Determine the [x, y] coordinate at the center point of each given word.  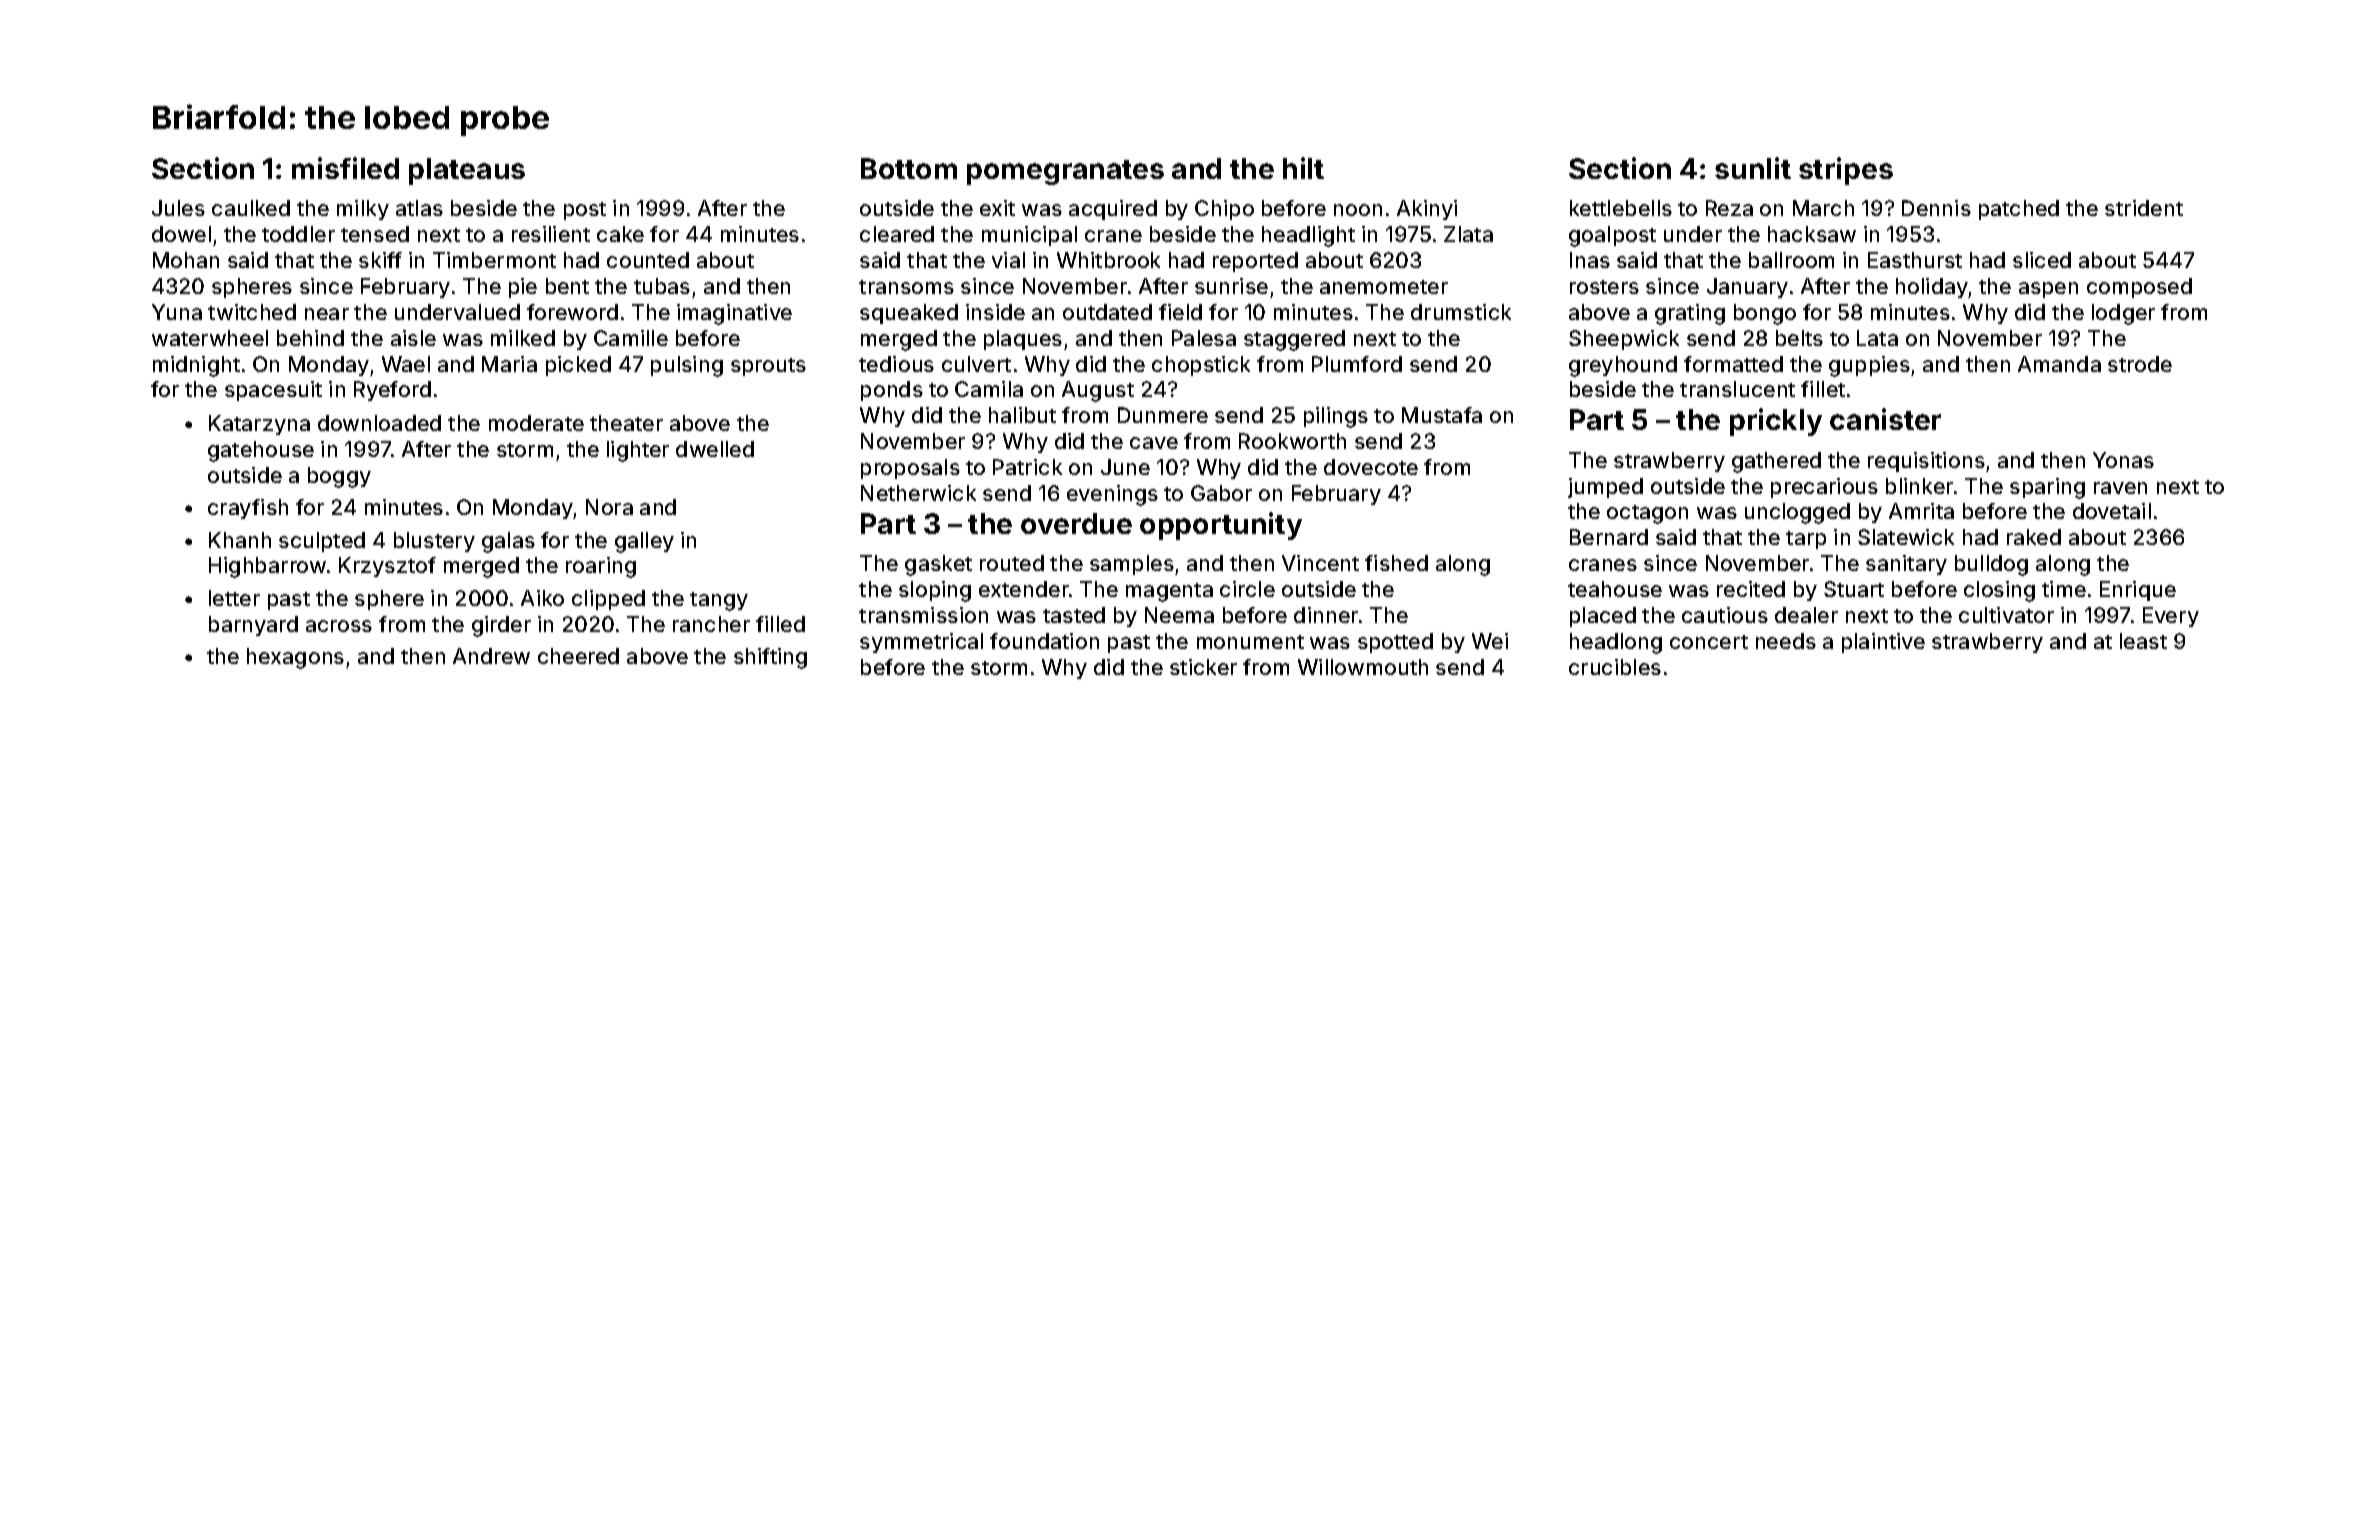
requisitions [1926, 462]
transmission [923, 615]
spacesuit [273, 391]
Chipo [1224, 210]
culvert [976, 364]
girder [501, 626]
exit [997, 208]
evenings [1112, 495]
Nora [609, 507]
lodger [2123, 314]
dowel [181, 234]
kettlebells [1621, 208]
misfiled [345, 168]
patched [2019, 210]
